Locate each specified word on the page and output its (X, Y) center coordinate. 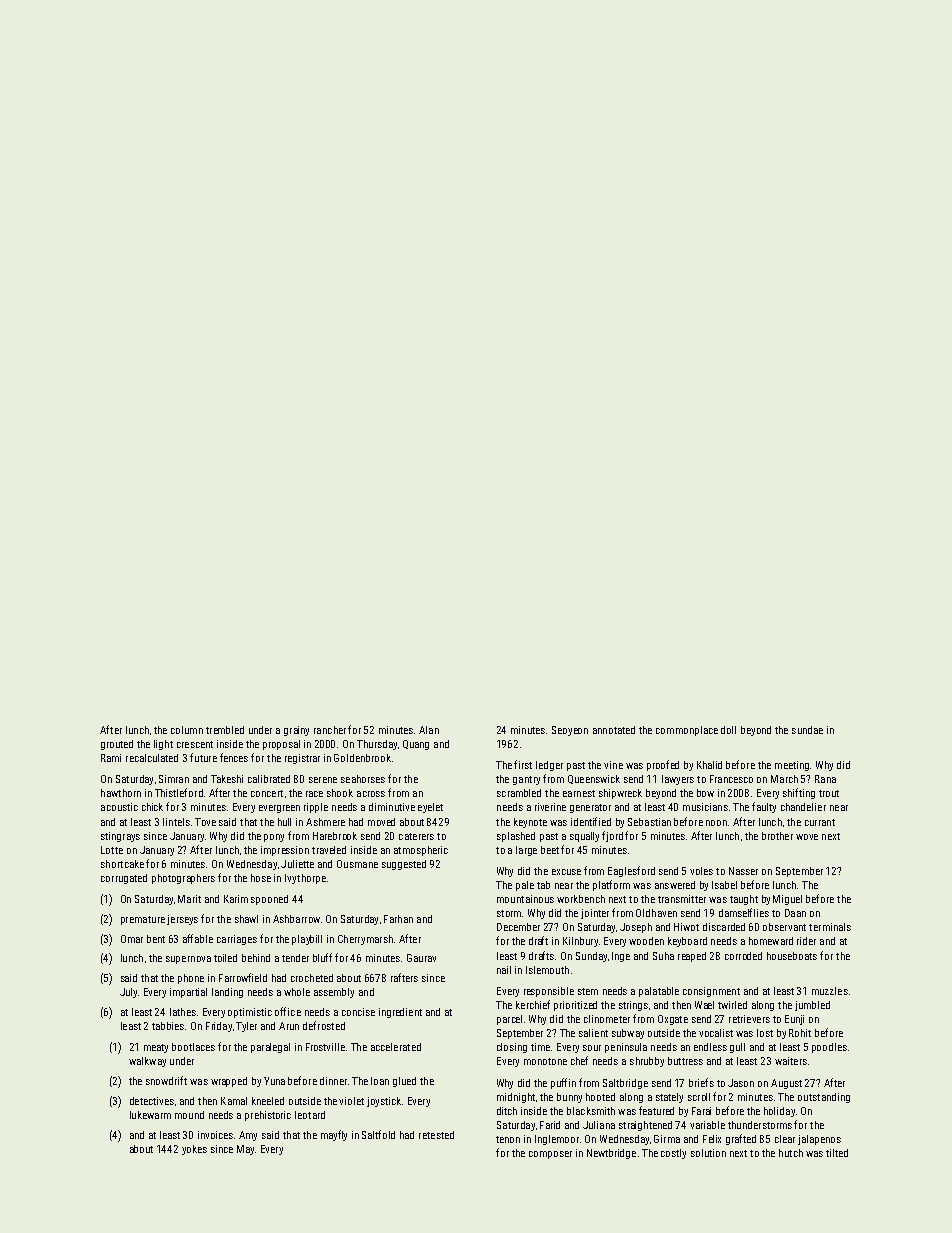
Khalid (709, 765)
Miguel (787, 900)
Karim (236, 899)
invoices (215, 1135)
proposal (281, 745)
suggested (404, 865)
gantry (526, 780)
